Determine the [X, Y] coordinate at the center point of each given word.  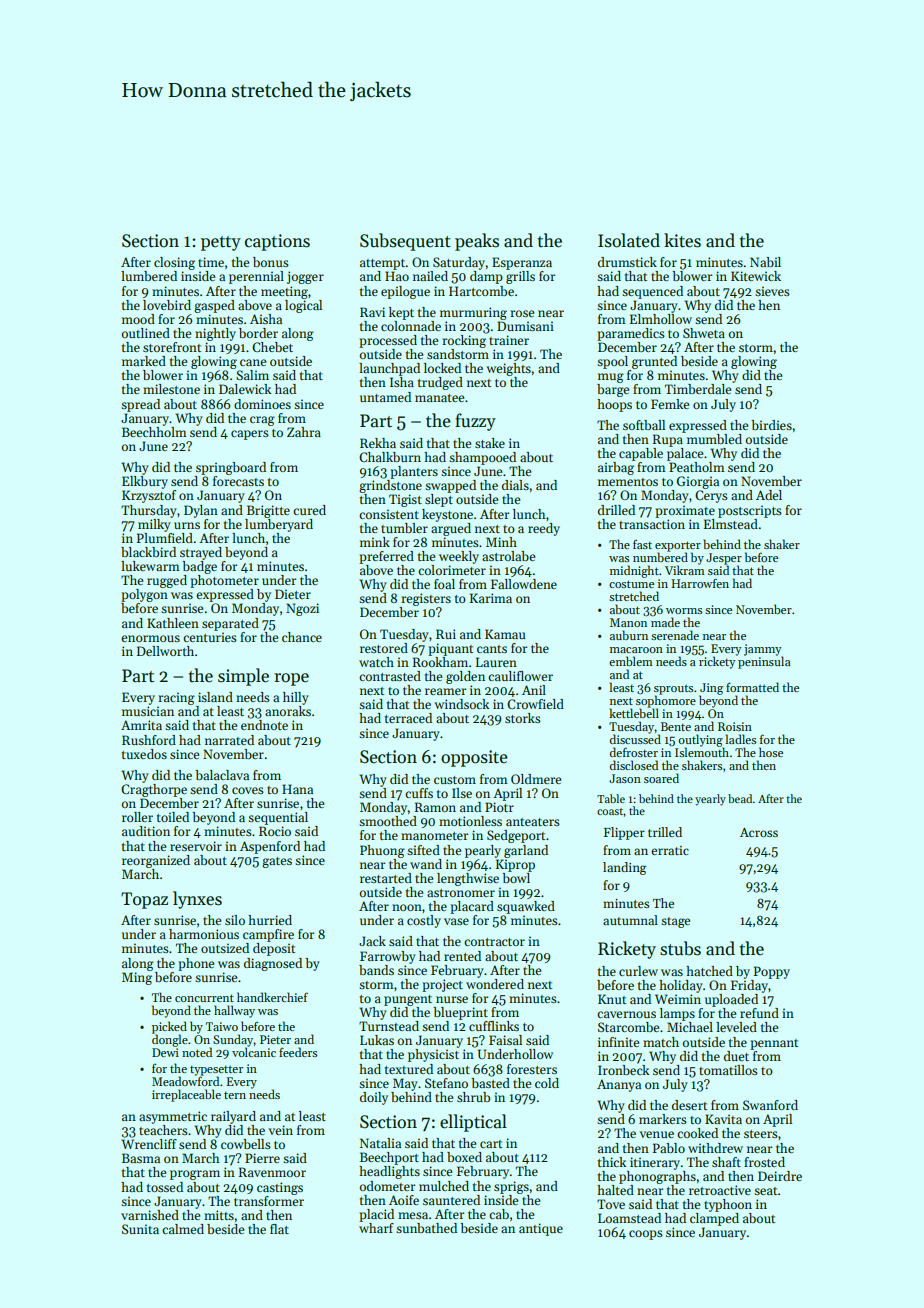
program [195, 1175]
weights [508, 369]
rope [291, 679]
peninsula [764, 662]
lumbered [149, 276]
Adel [769, 495]
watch [376, 662]
